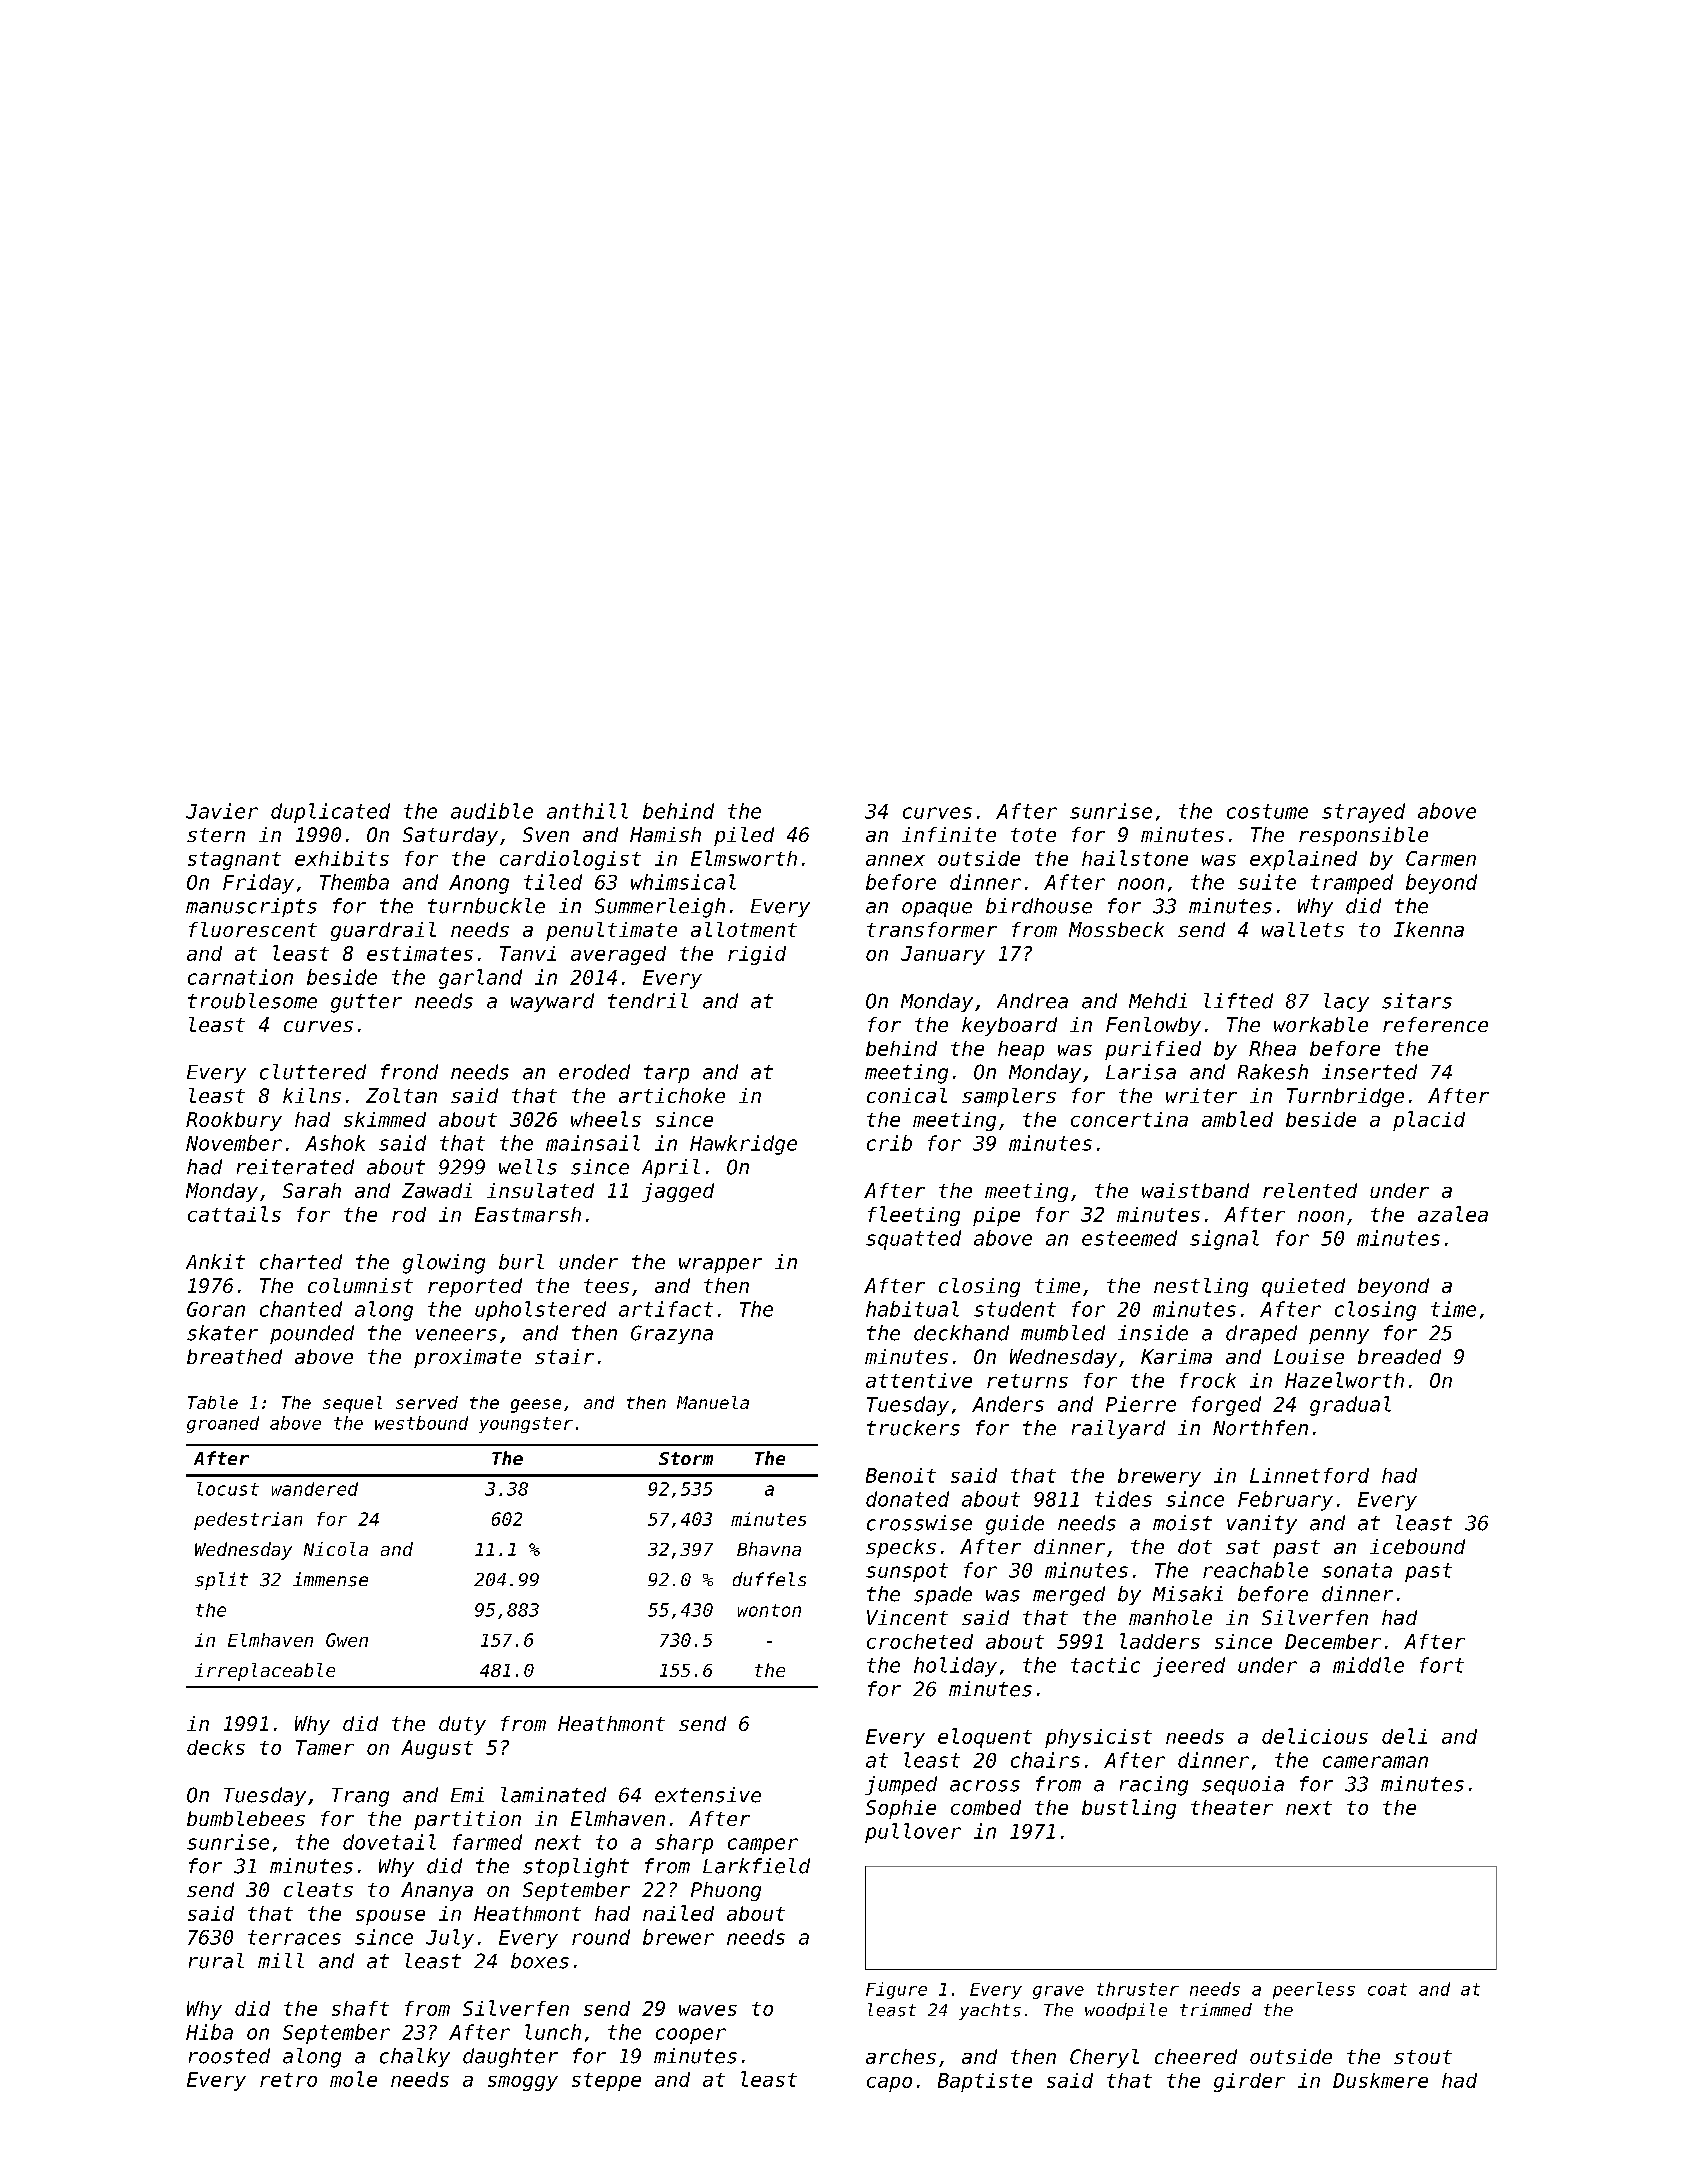  What do you see at coordinates (744, 836) in the page?
I see `piled` at bounding box center [744, 836].
